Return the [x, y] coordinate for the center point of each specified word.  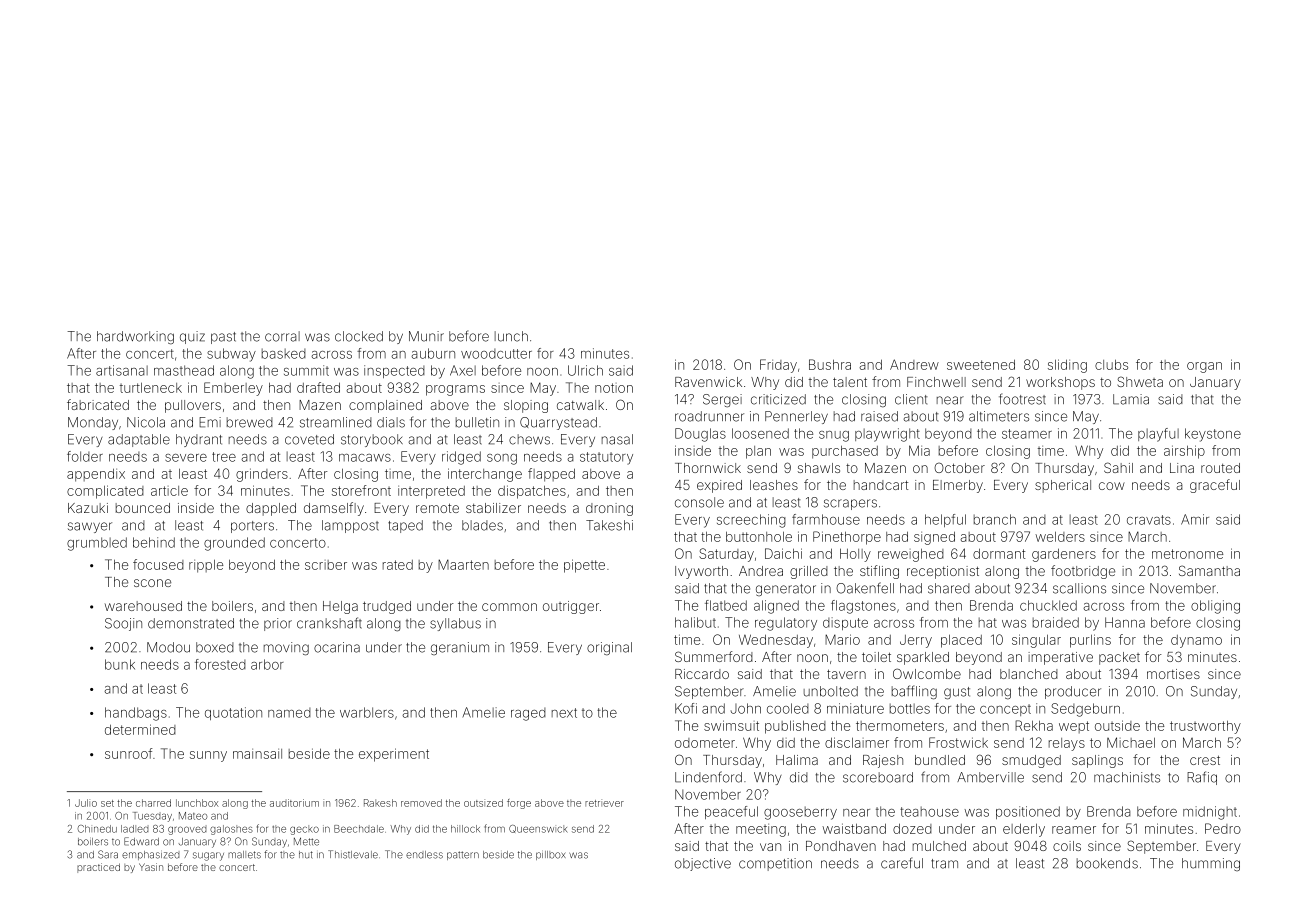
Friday [778, 366]
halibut [695, 622]
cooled [788, 708]
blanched [1029, 674]
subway [231, 355]
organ [1204, 367]
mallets [244, 855]
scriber [326, 565]
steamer [1027, 434]
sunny [208, 756]
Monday [93, 423]
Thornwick [708, 468]
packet [1119, 658]
